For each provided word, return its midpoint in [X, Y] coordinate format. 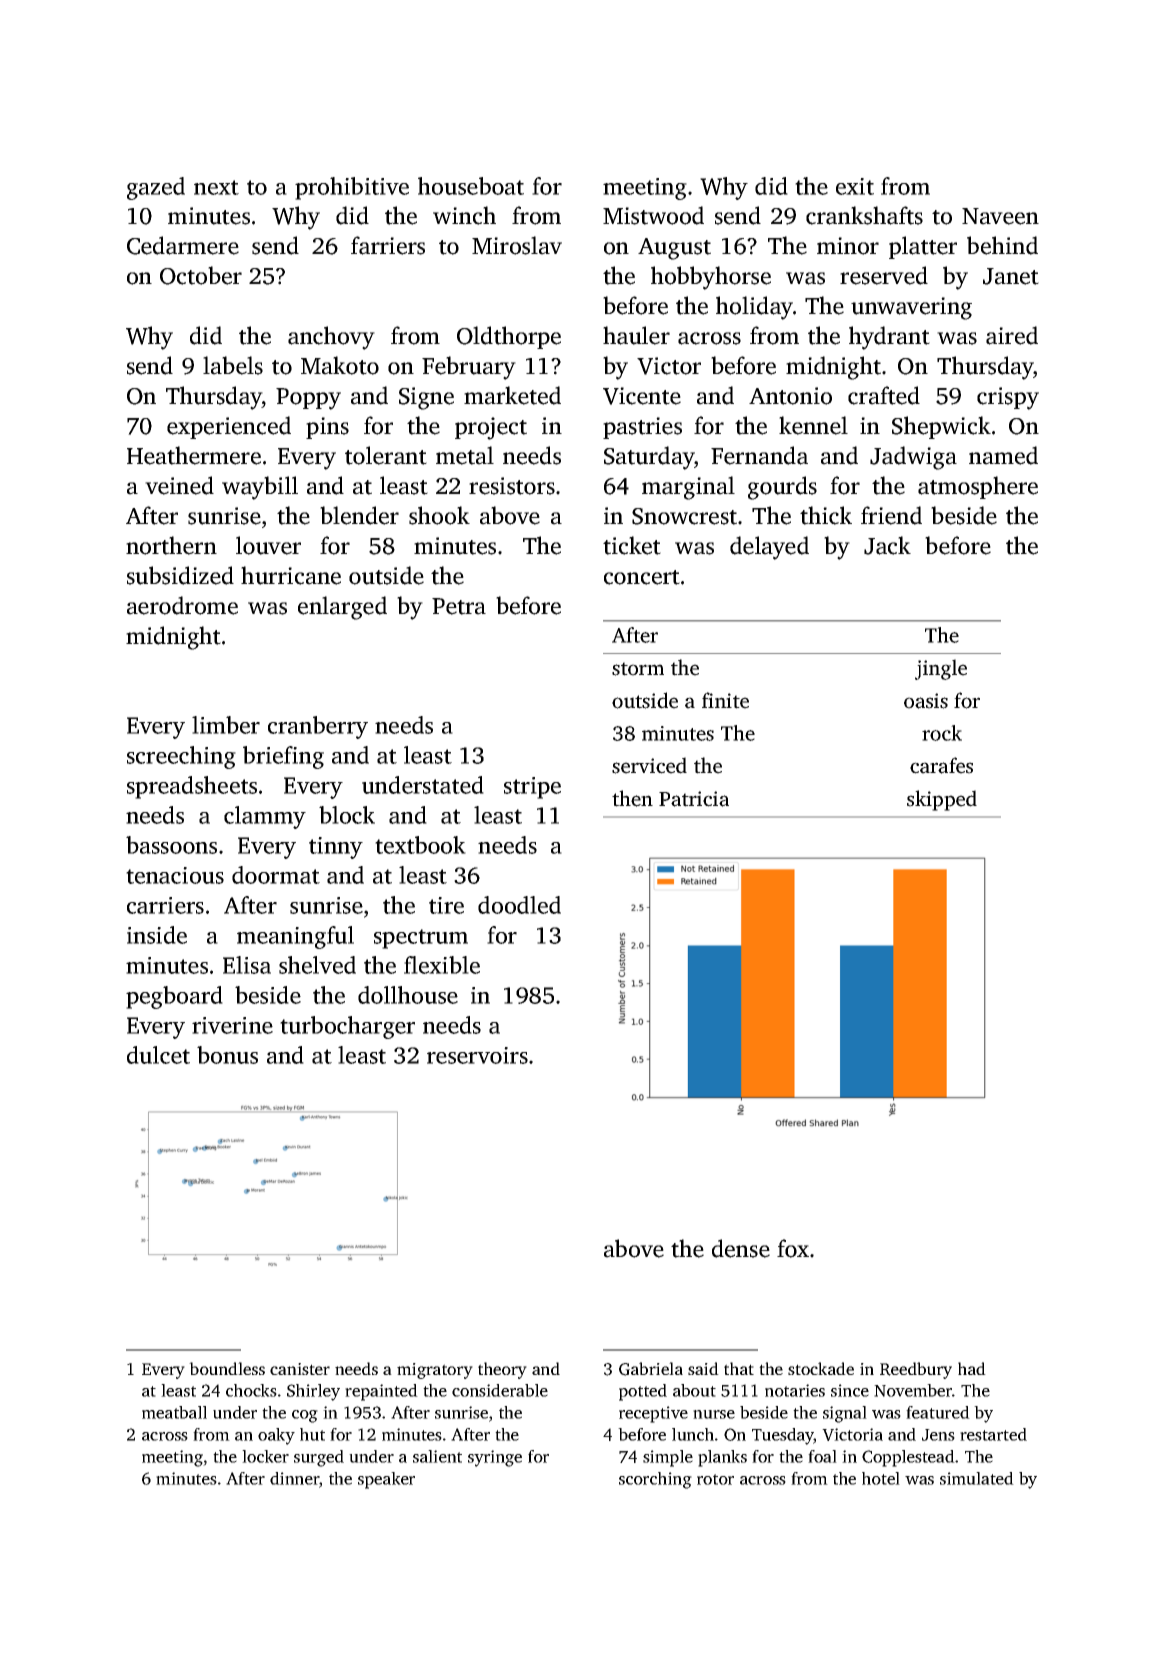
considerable [500, 1390]
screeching [181, 757]
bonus [227, 1055]
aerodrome [182, 605]
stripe [532, 788]
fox [793, 1248]
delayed [769, 548]
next [216, 187]
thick [826, 515]
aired [1012, 335]
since [850, 1390]
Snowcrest [684, 516]
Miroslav [517, 245]
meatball [174, 1412]
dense [741, 1248]
